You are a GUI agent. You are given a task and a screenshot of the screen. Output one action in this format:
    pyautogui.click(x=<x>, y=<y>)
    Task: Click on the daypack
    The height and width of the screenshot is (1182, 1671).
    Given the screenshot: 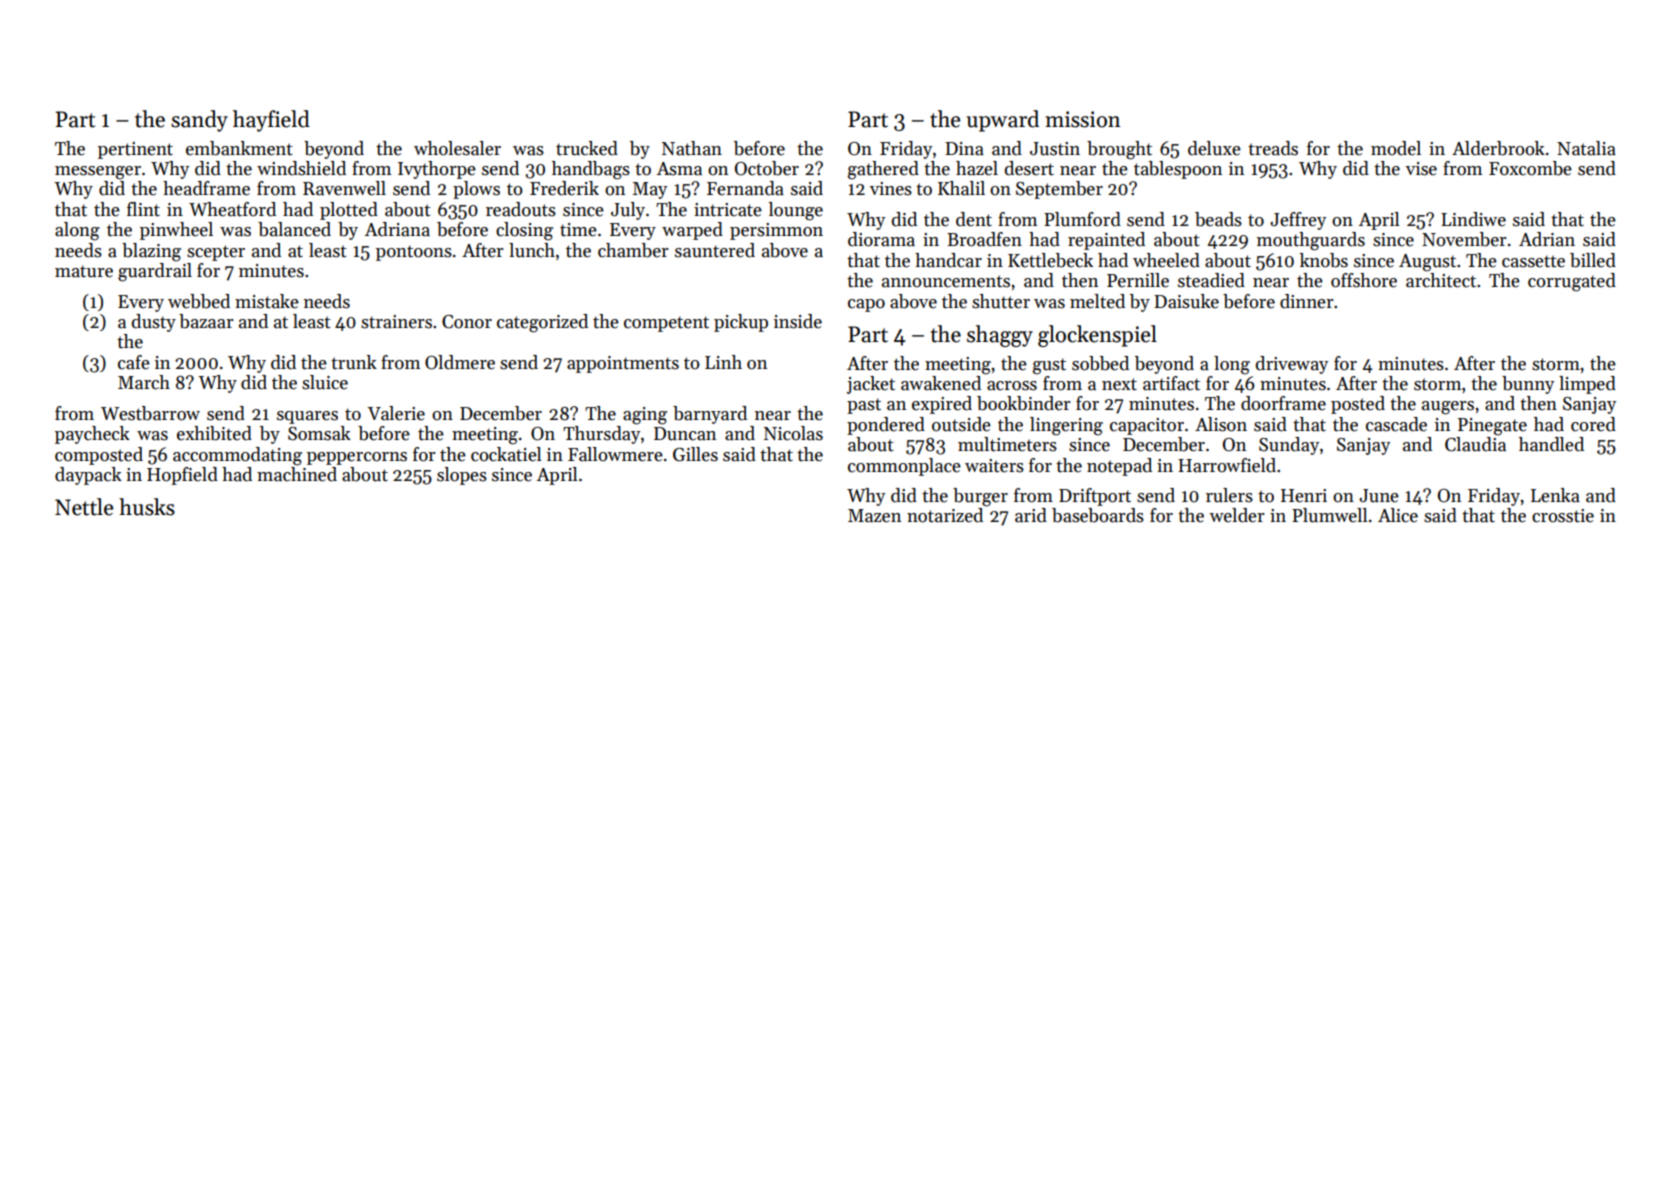 What is the action you would take?
    pyautogui.click(x=88, y=476)
